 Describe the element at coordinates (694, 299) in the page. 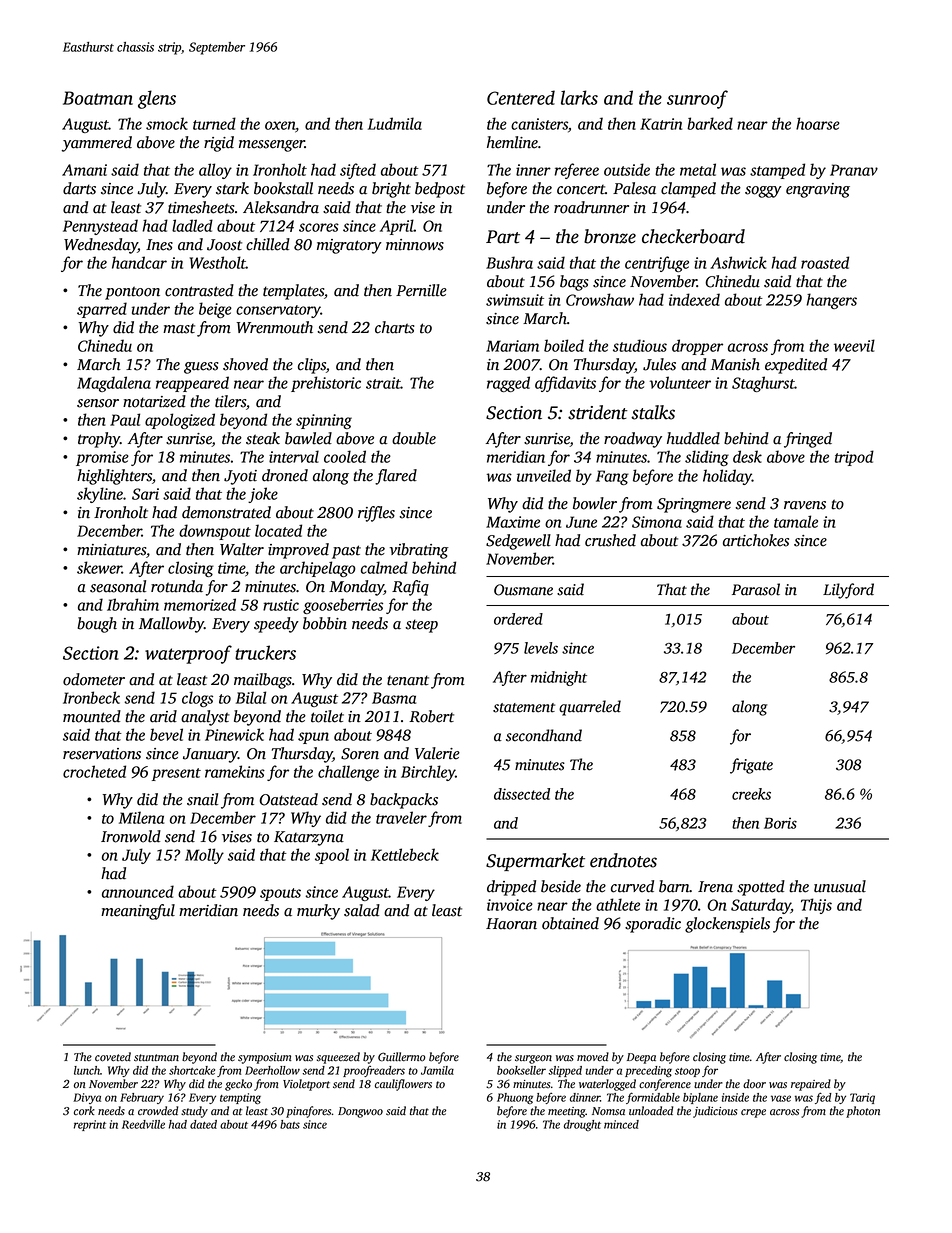

I see `indexed` at that location.
